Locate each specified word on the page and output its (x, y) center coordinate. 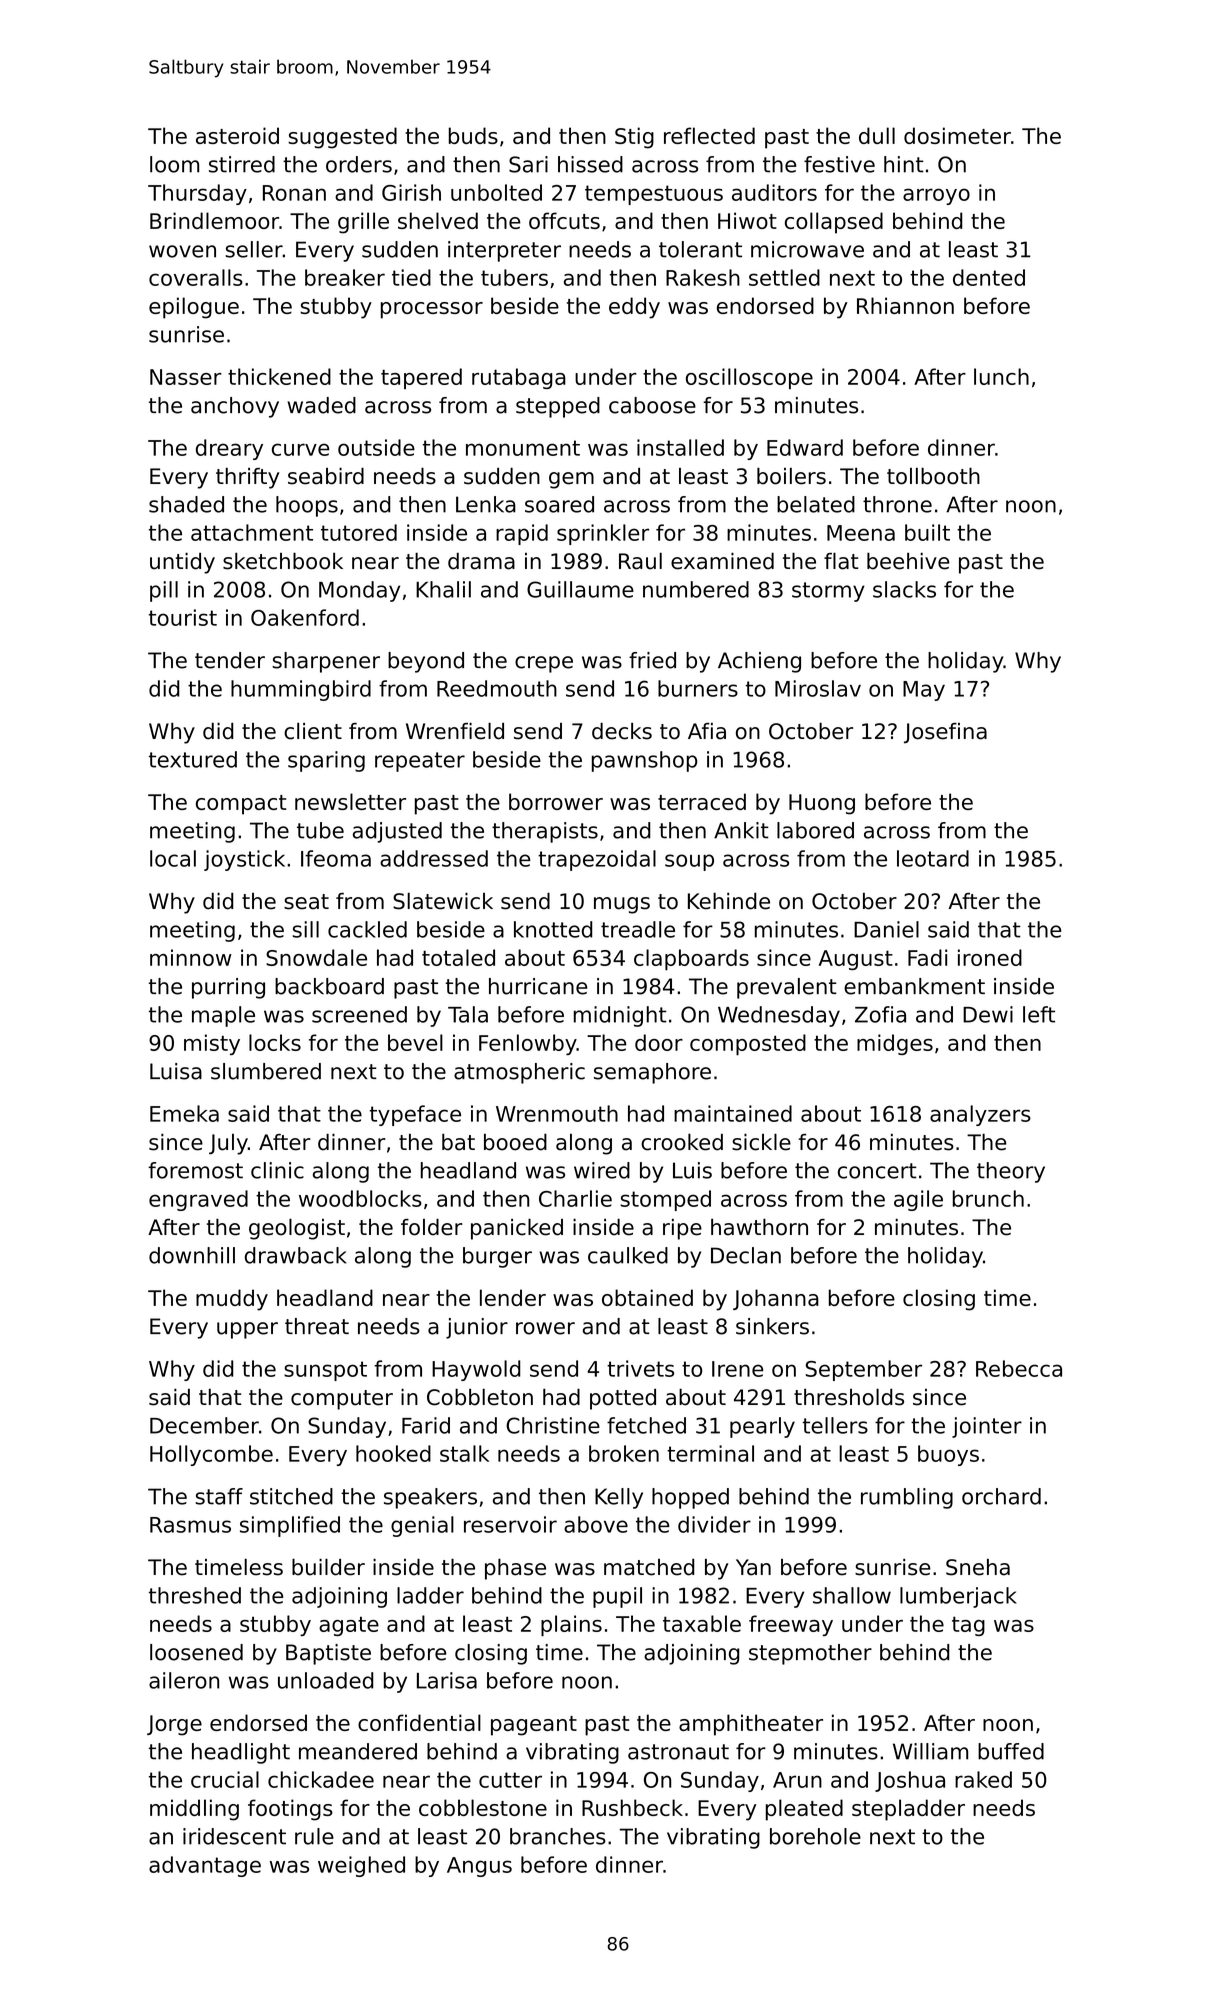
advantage (205, 1866)
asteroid (237, 135)
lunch (1001, 376)
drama (481, 561)
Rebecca (1019, 1368)
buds (473, 135)
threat (317, 1326)
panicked (517, 1229)
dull (877, 135)
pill (164, 591)
